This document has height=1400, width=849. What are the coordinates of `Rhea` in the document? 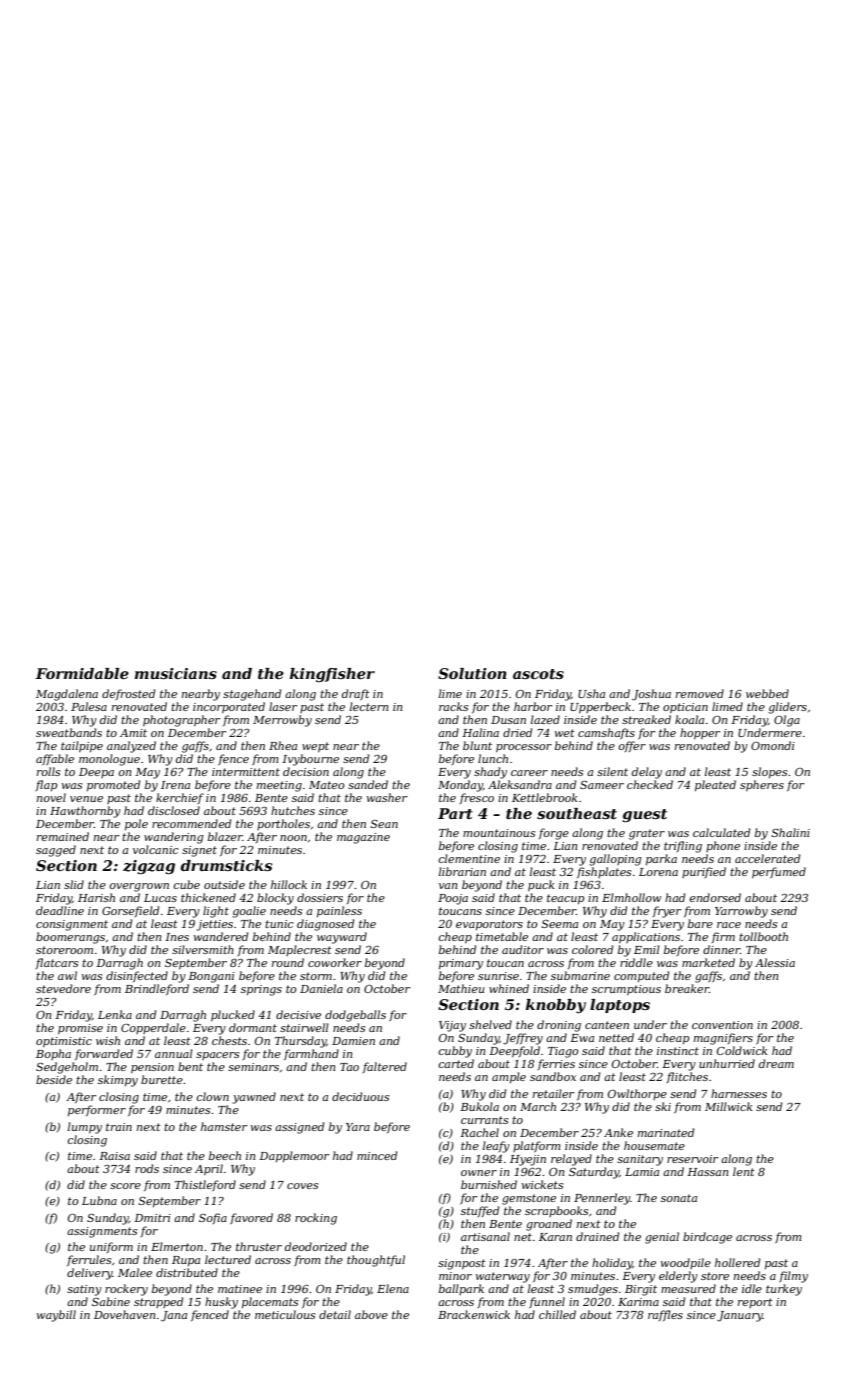 It's located at (283, 745).
